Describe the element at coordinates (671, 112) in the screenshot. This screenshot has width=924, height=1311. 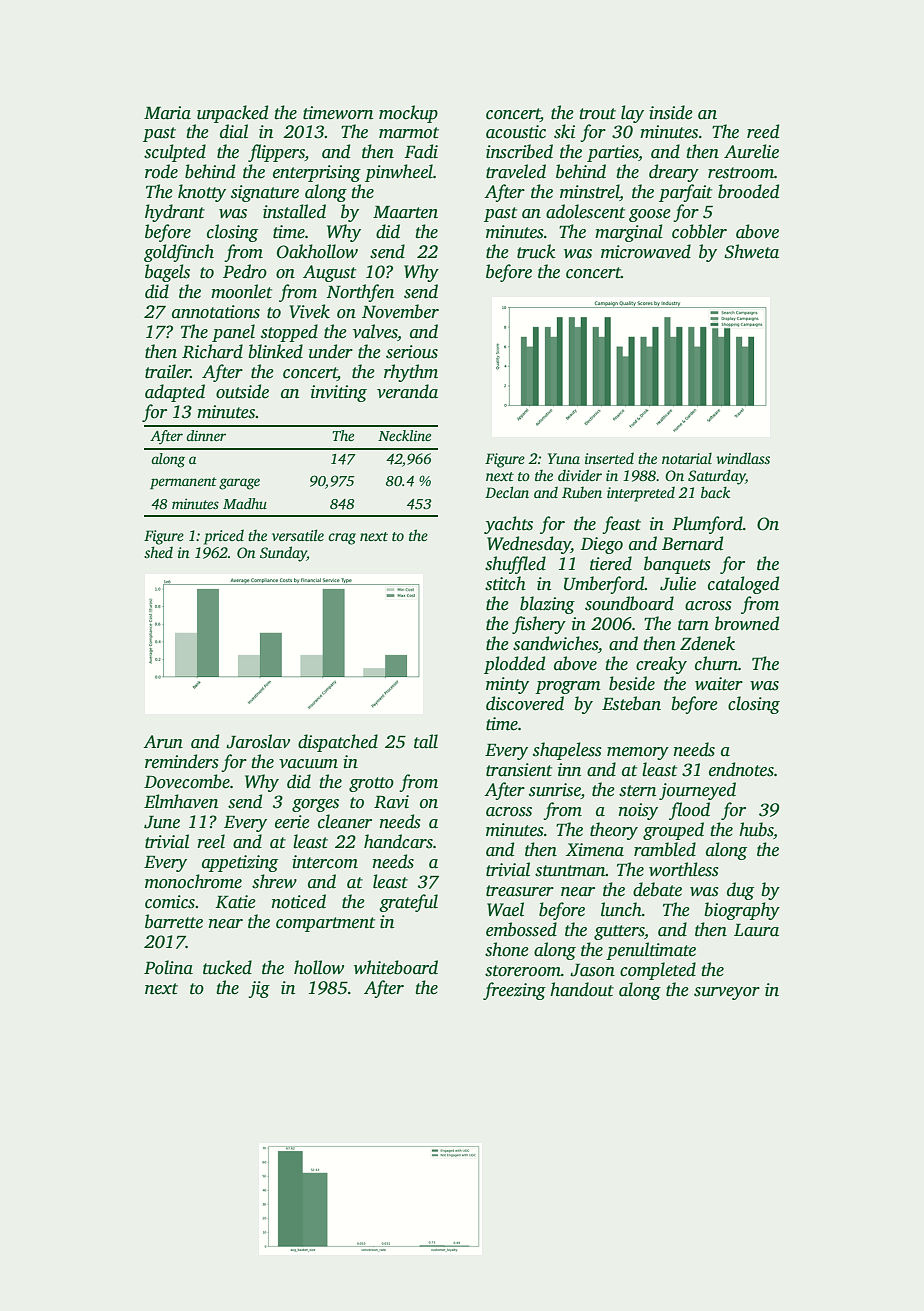
I see `inside` at that location.
